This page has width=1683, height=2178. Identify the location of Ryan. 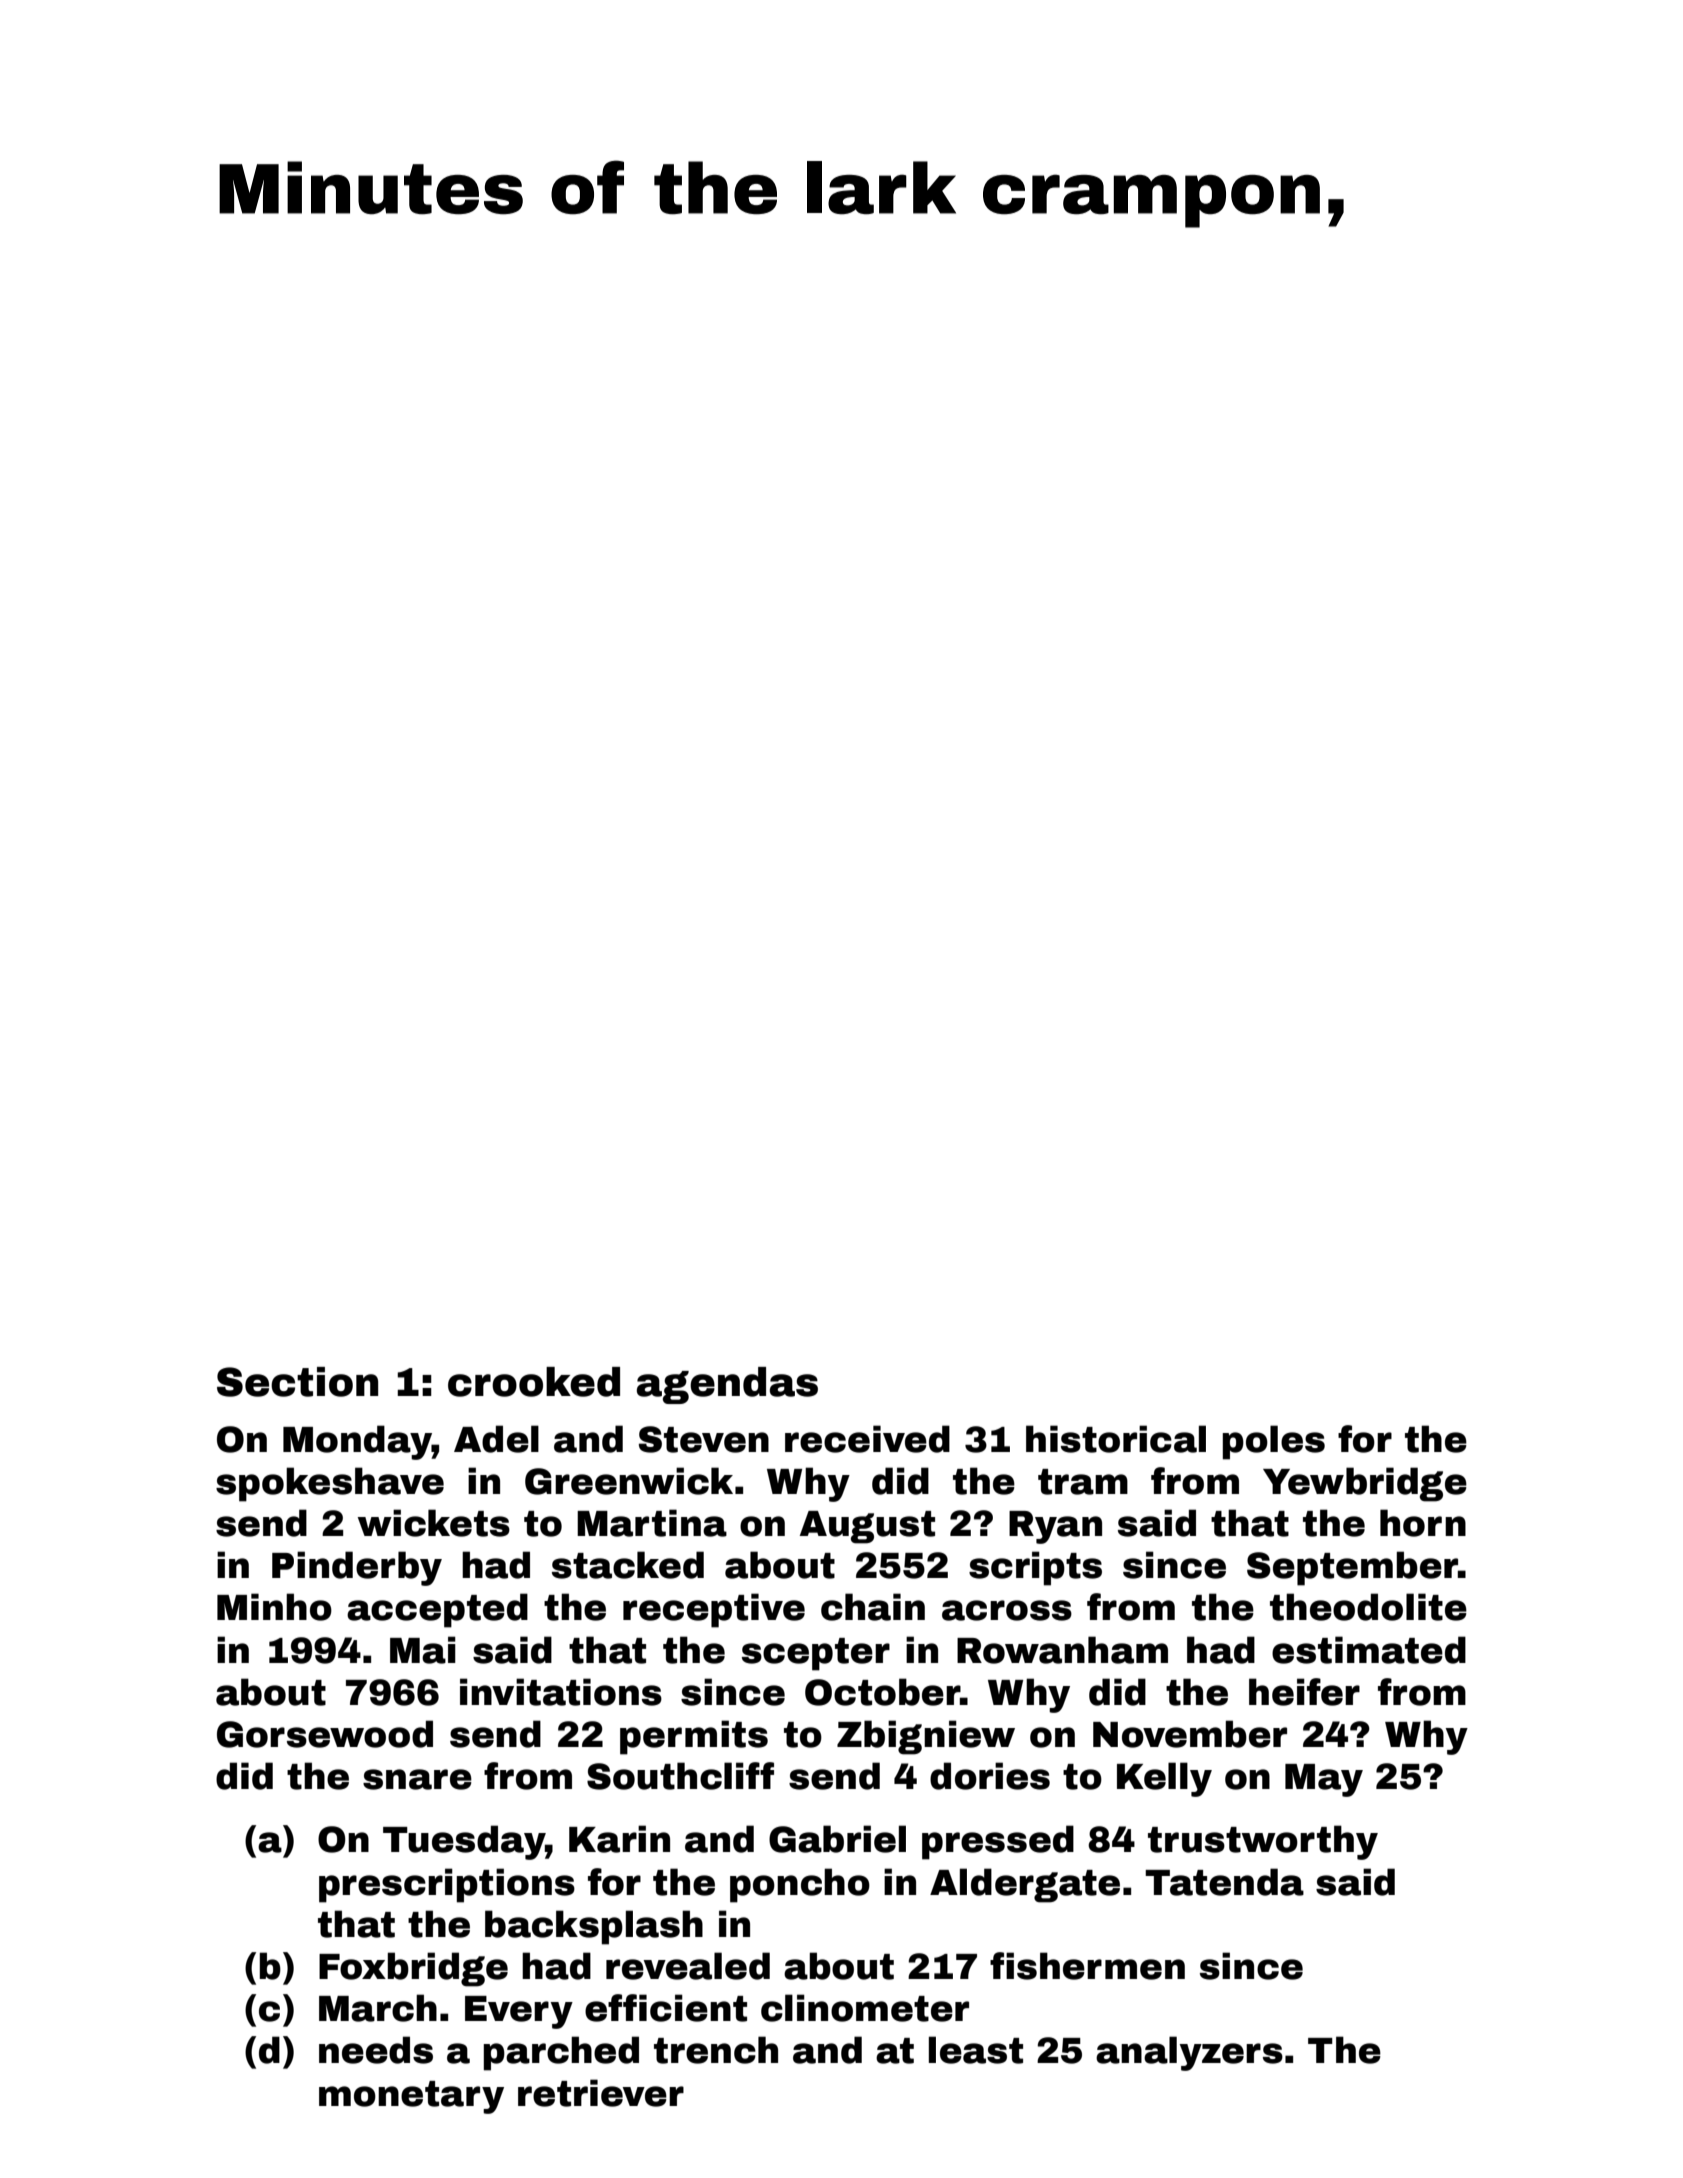
(1055, 1527).
